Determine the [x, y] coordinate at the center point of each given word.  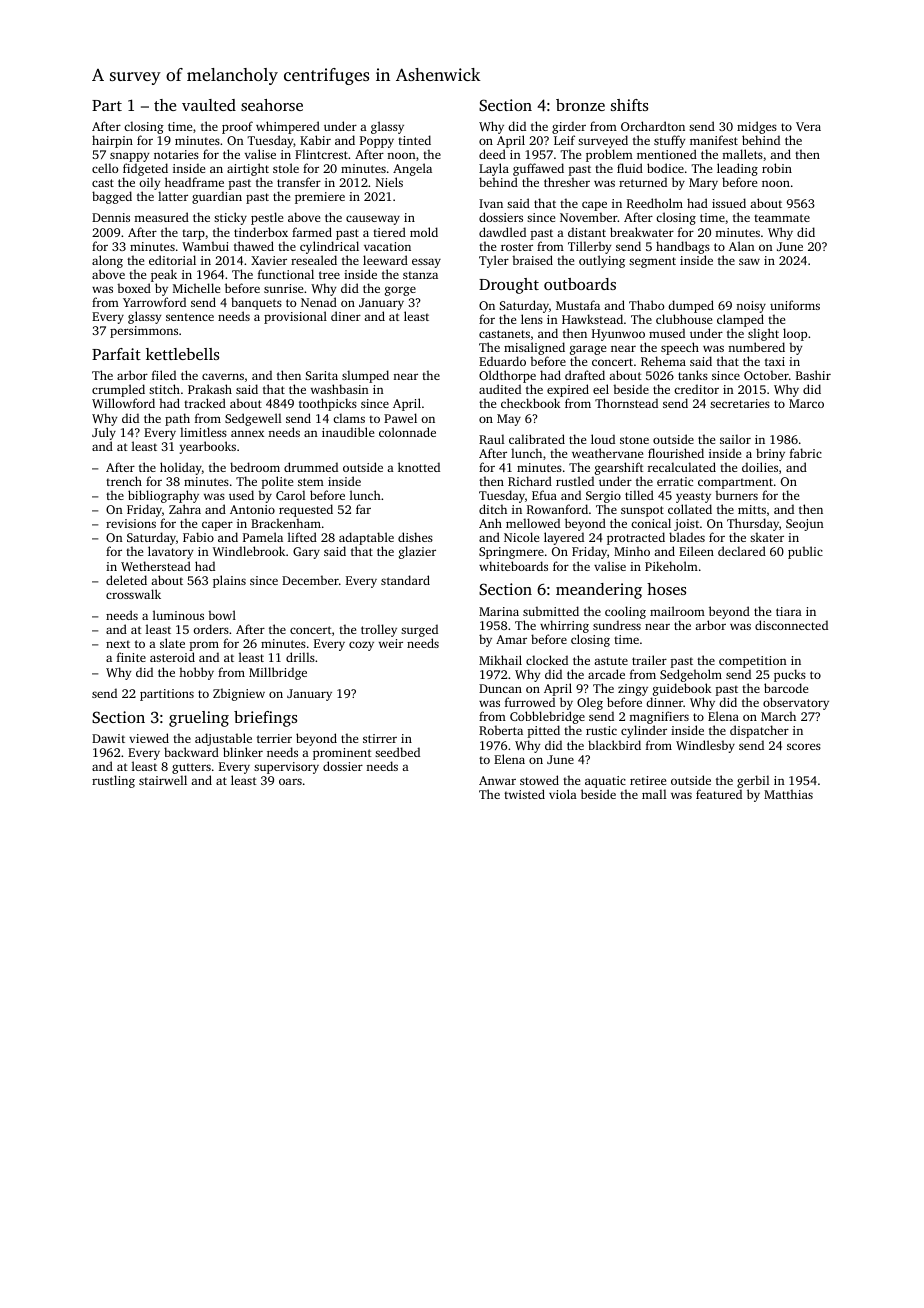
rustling [113, 781]
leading [737, 169]
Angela [412, 169]
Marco [806, 403]
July [104, 433]
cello [105, 168]
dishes [415, 537]
